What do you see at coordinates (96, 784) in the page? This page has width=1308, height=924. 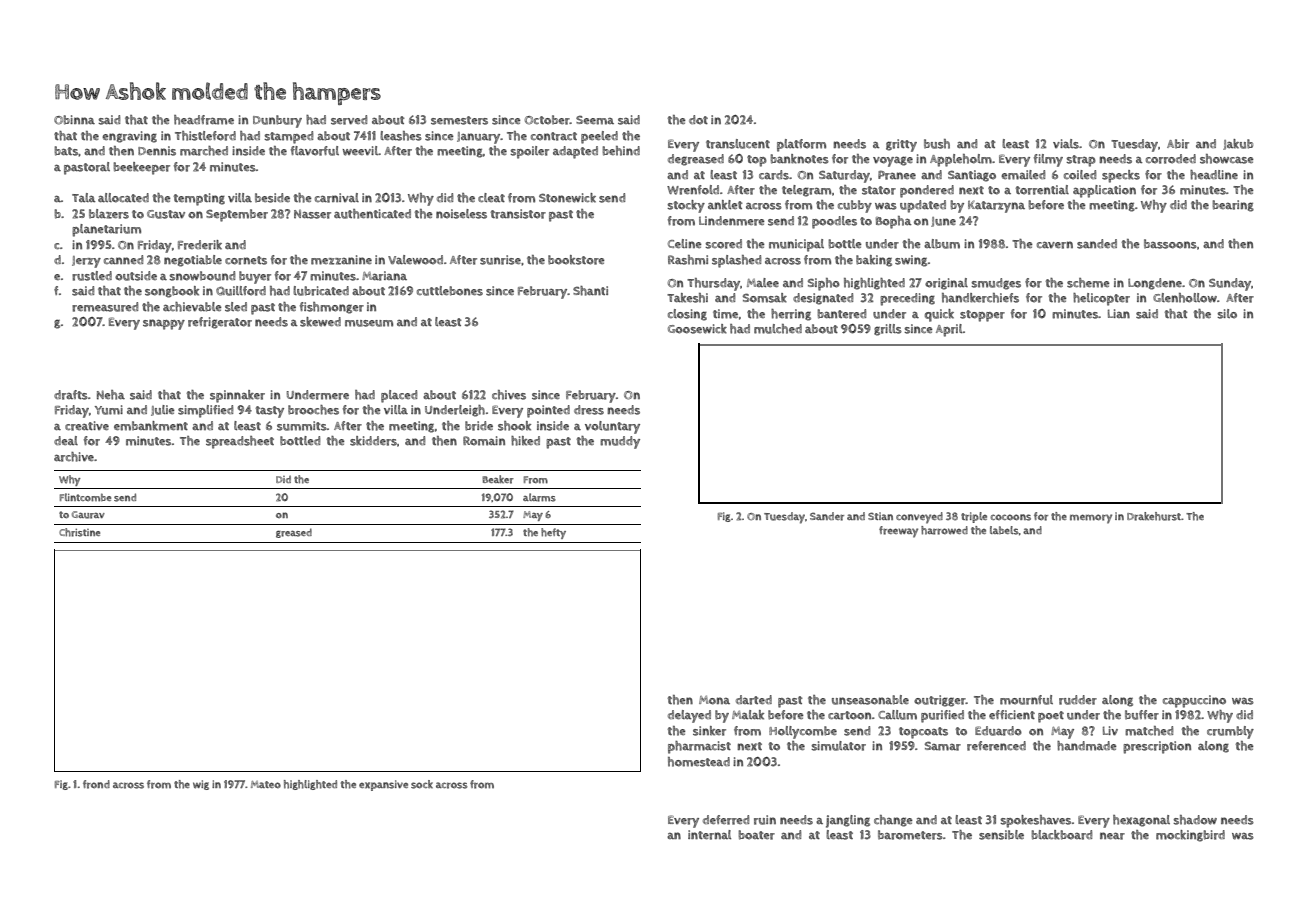 I see `frond` at bounding box center [96, 784].
